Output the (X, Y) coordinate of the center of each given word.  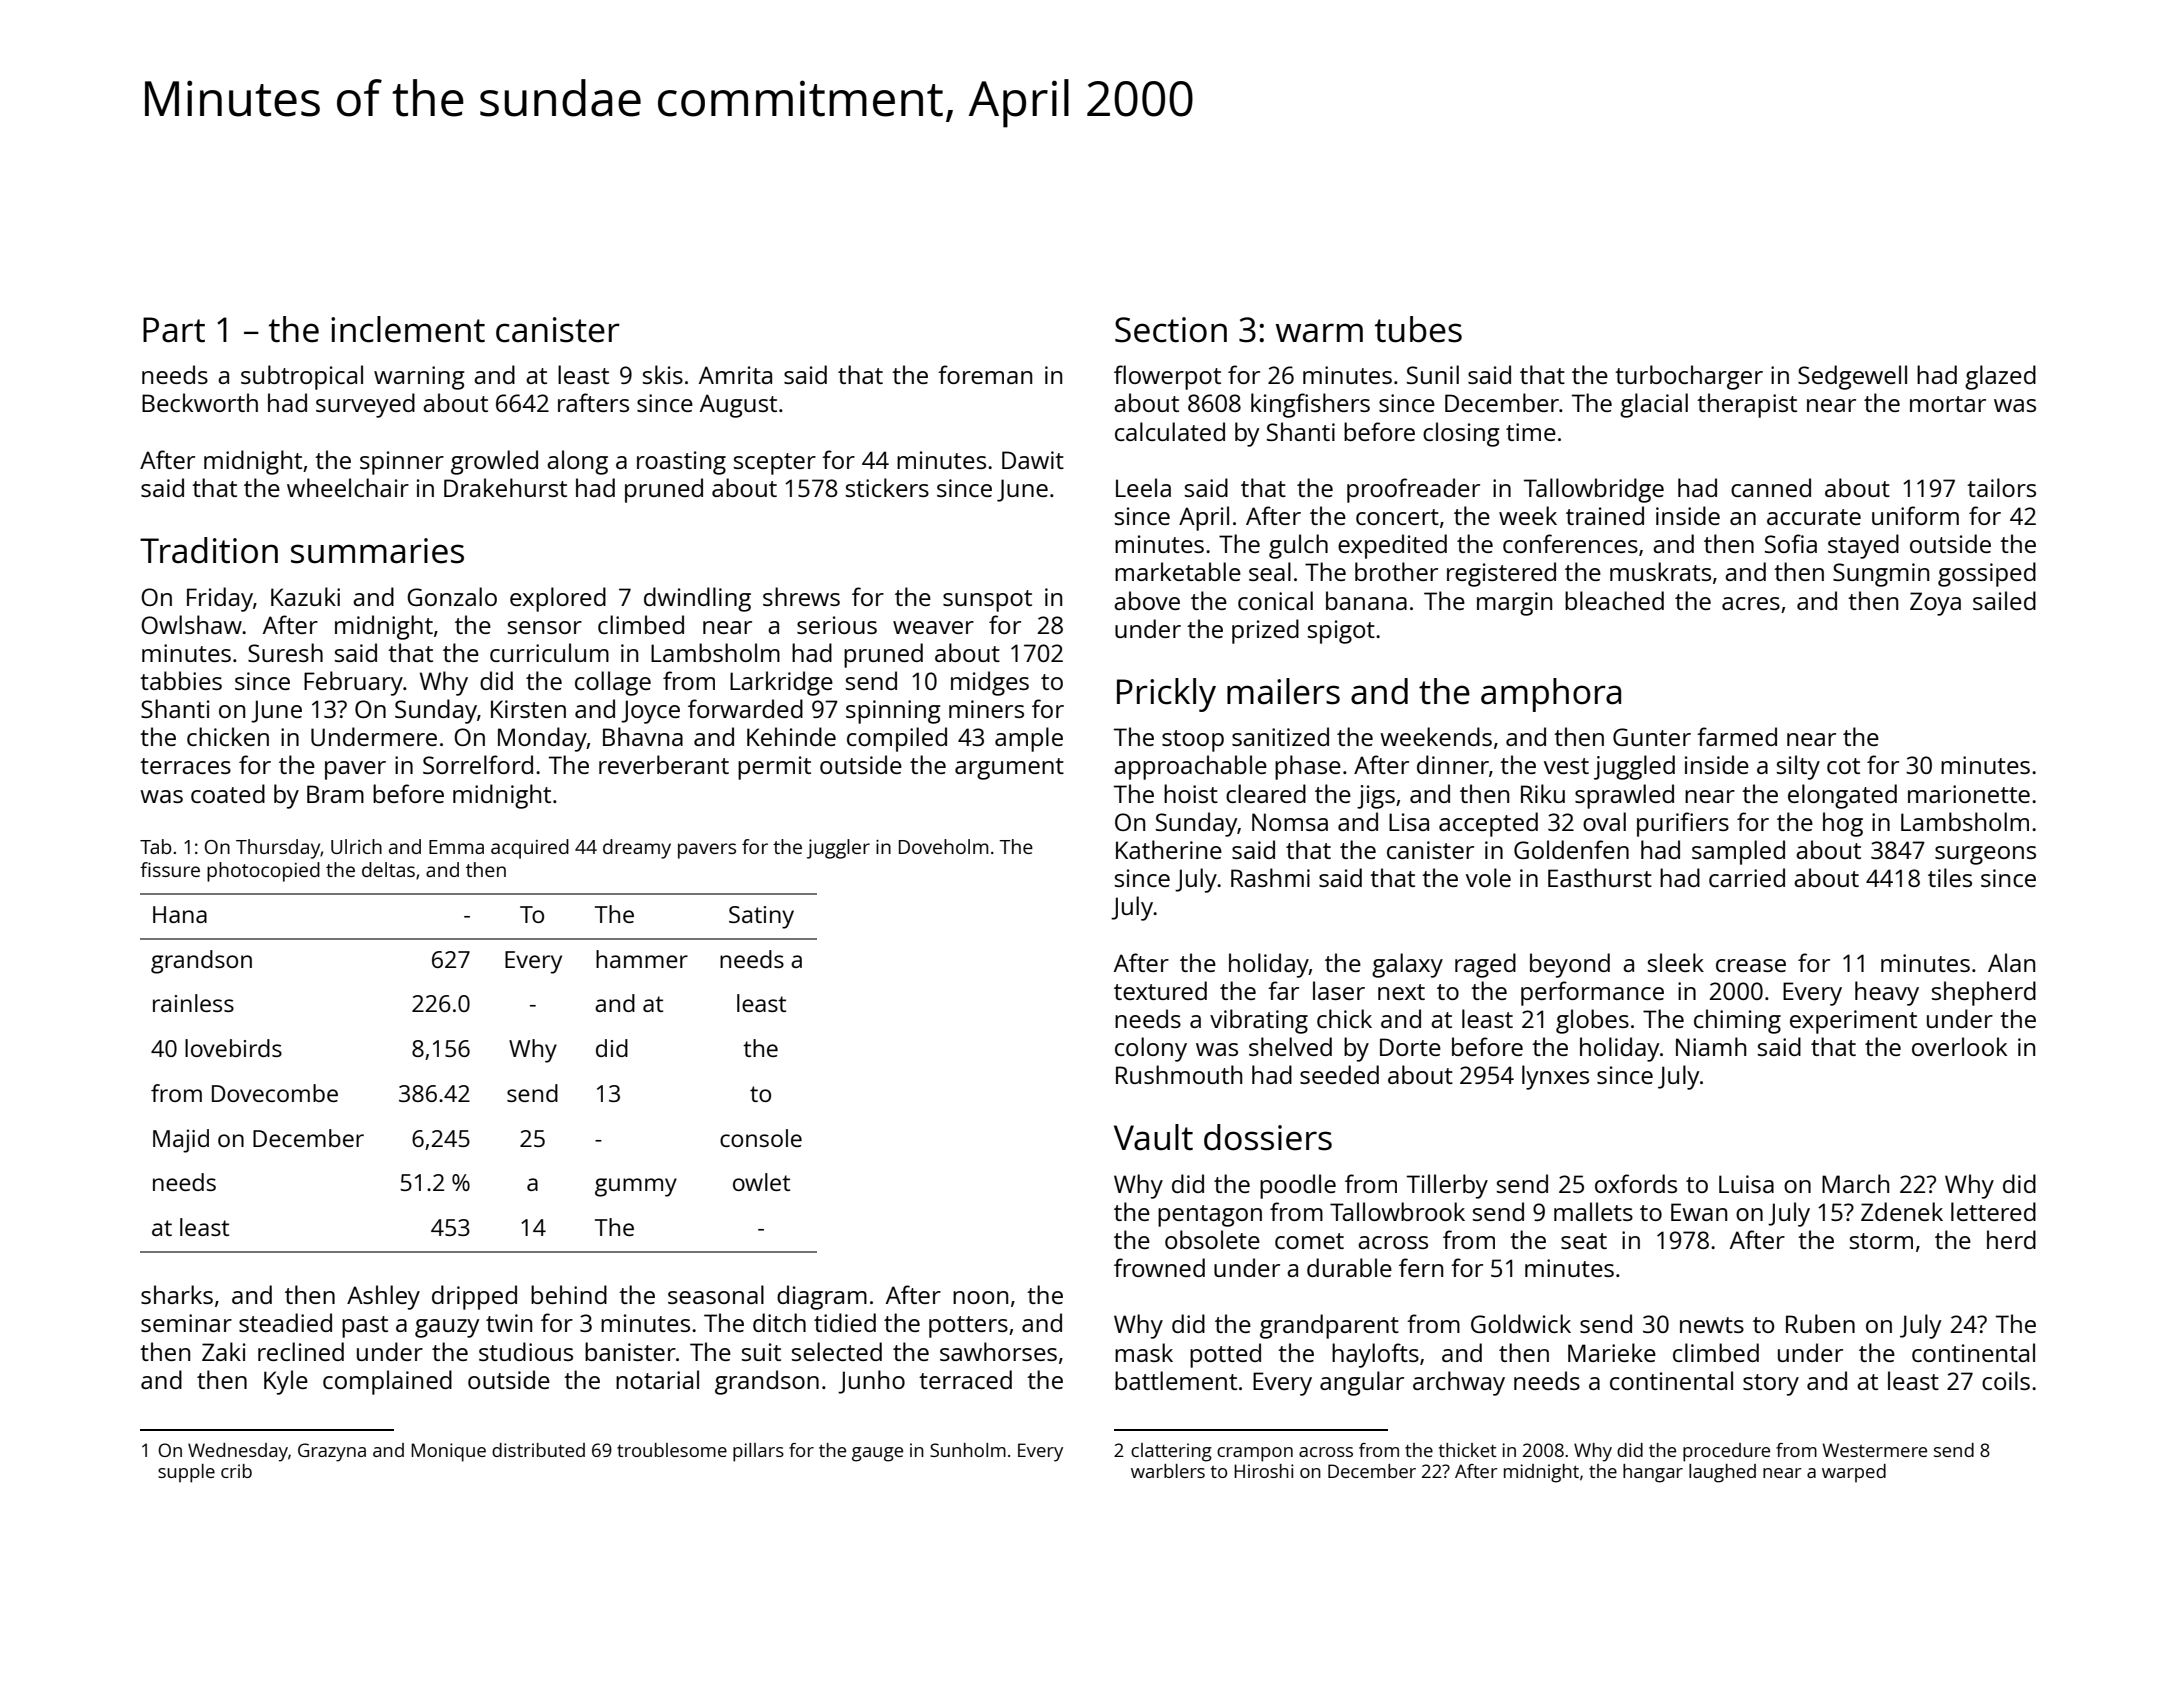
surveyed (365, 405)
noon (980, 1297)
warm (1319, 333)
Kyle (286, 1382)
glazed (2000, 377)
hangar (1653, 1473)
